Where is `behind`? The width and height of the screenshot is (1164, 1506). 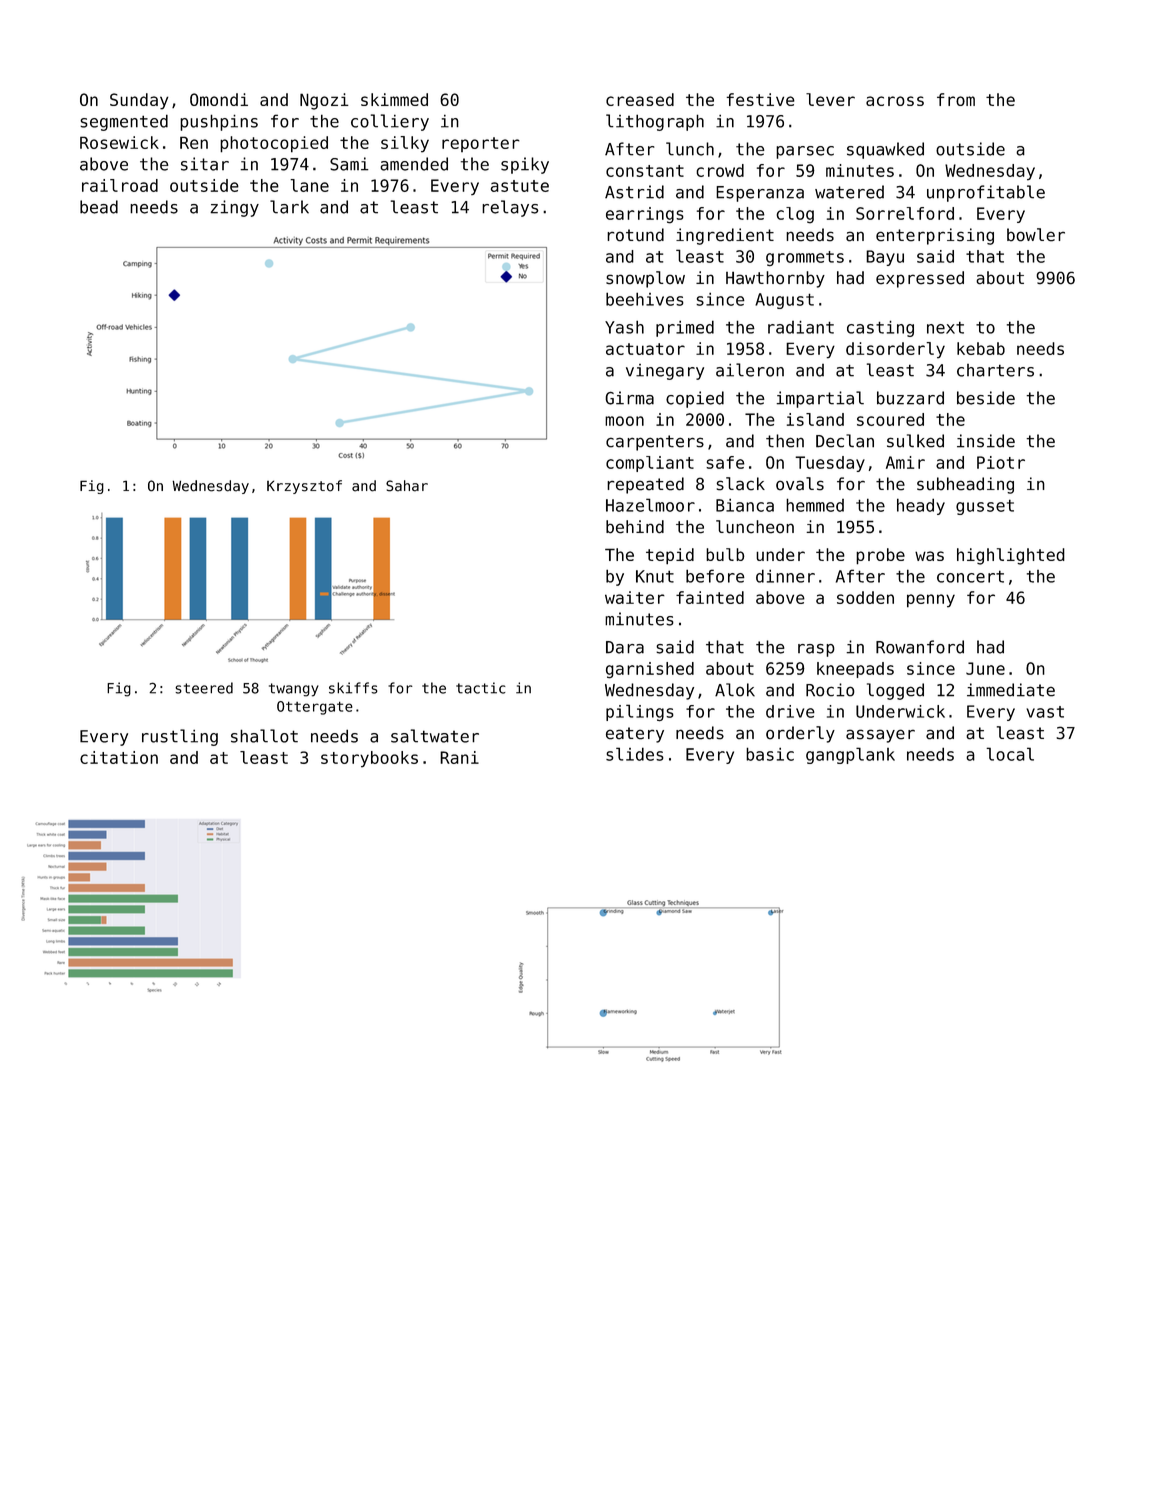
behind is located at coordinates (635, 527).
